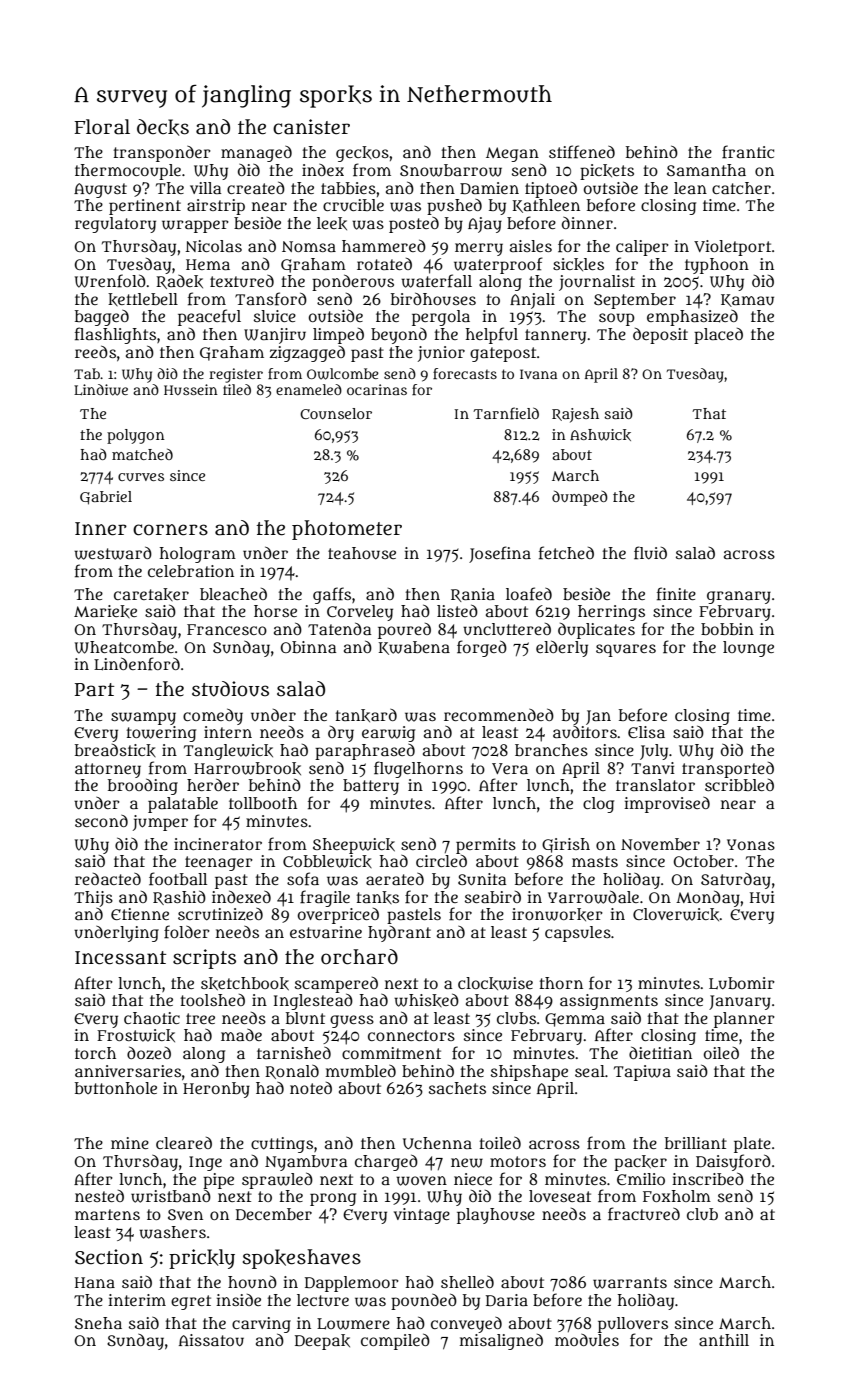 The width and height of the screenshot is (849, 1400). I want to click on sachets, so click(457, 1088).
